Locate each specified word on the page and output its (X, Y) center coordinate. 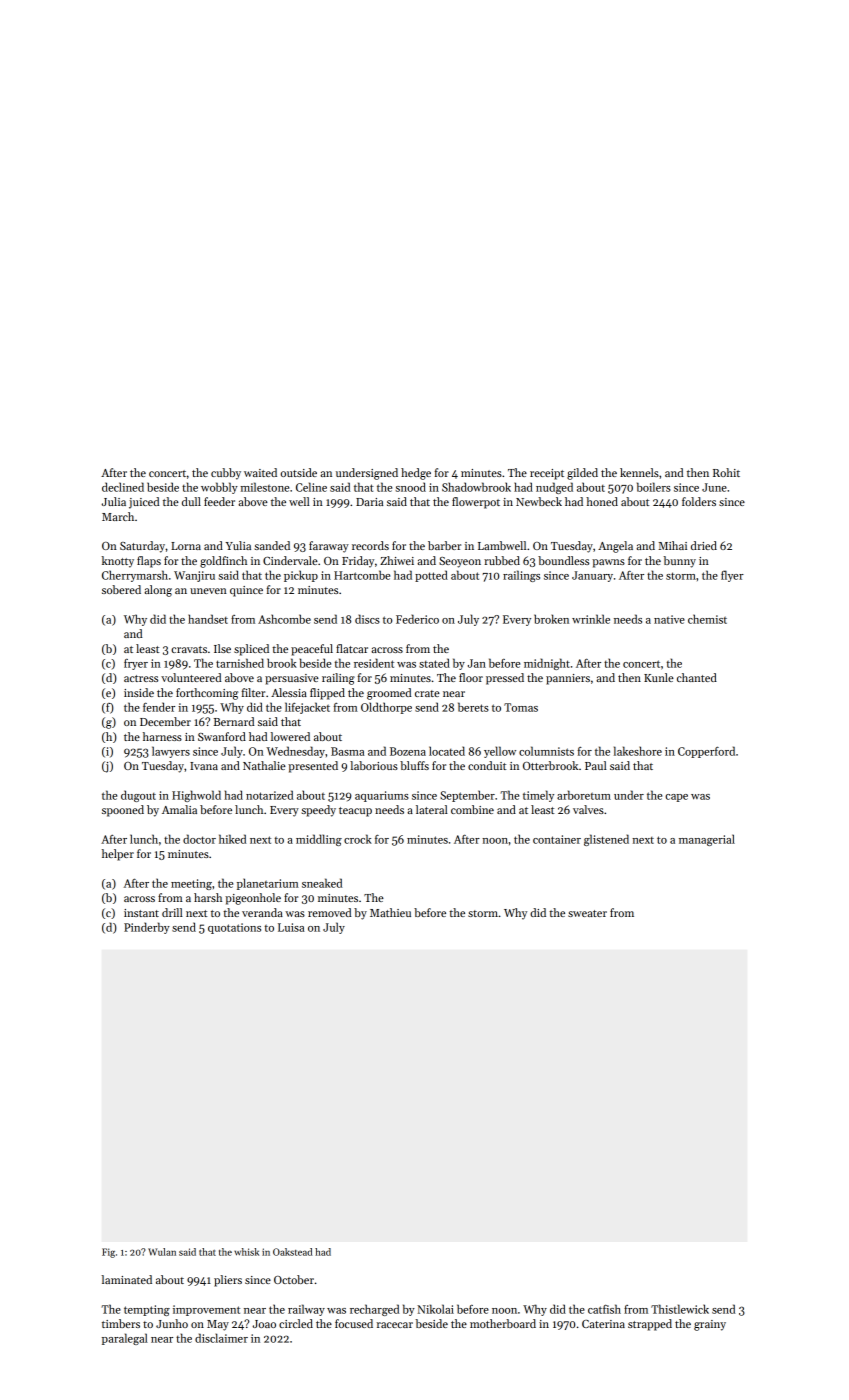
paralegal (125, 1339)
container (557, 839)
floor (471, 677)
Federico (417, 619)
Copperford (706, 752)
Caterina (603, 1324)
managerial (707, 840)
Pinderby (147, 928)
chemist (707, 619)
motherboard (503, 1323)
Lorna (186, 546)
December (165, 721)
